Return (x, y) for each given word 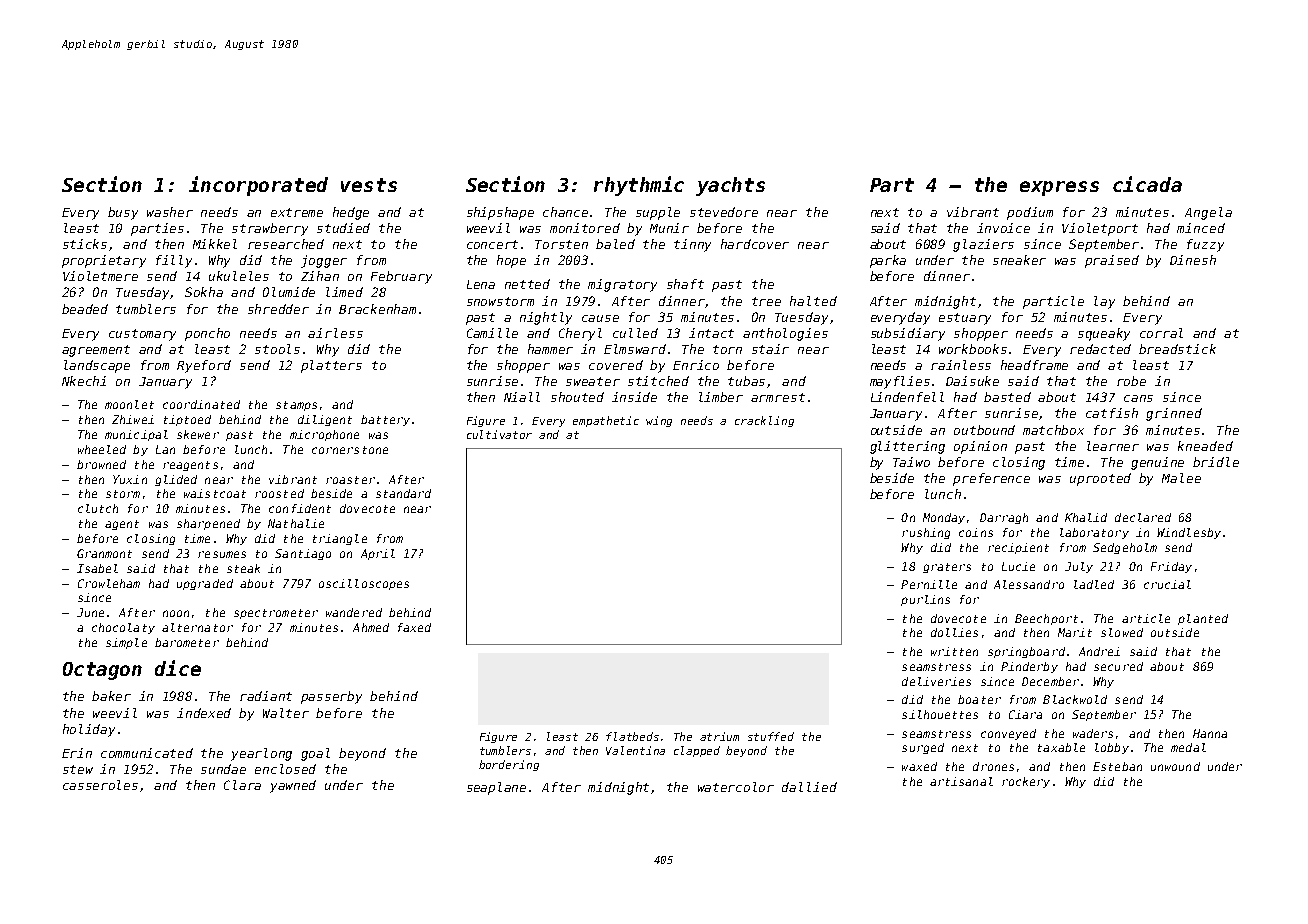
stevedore (724, 212)
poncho (207, 334)
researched (286, 244)
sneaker (1019, 260)
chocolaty (123, 628)
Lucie (1018, 566)
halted (813, 301)
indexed (204, 713)
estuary (965, 319)
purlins (925, 600)
